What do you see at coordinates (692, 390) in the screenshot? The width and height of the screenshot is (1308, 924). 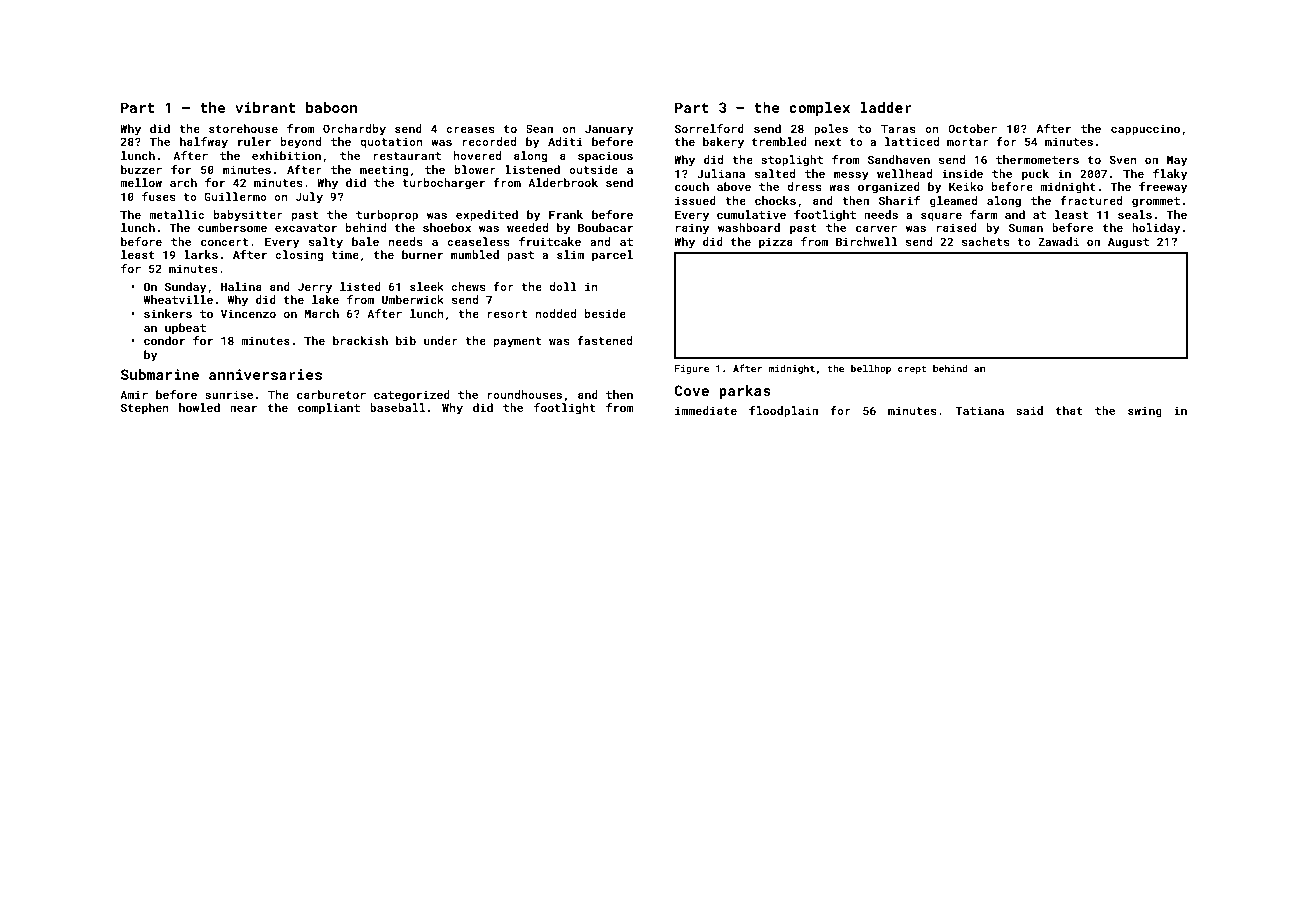 I see `Cove` at bounding box center [692, 390].
